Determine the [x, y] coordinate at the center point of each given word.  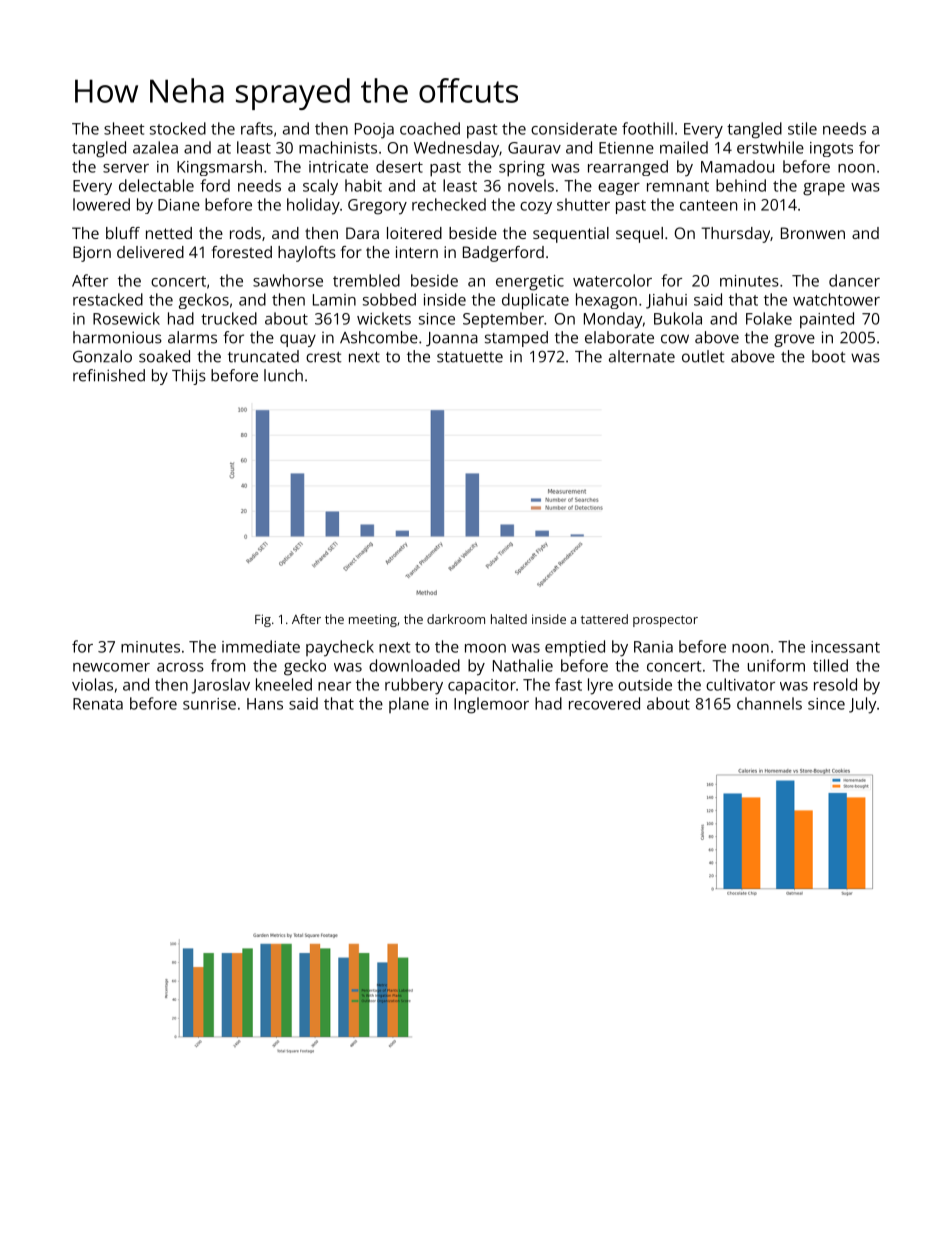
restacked [108, 299]
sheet [124, 128]
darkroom [456, 619]
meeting [373, 620]
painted [827, 320]
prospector [665, 621]
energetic [530, 283]
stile [802, 128]
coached [430, 128]
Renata [98, 704]
